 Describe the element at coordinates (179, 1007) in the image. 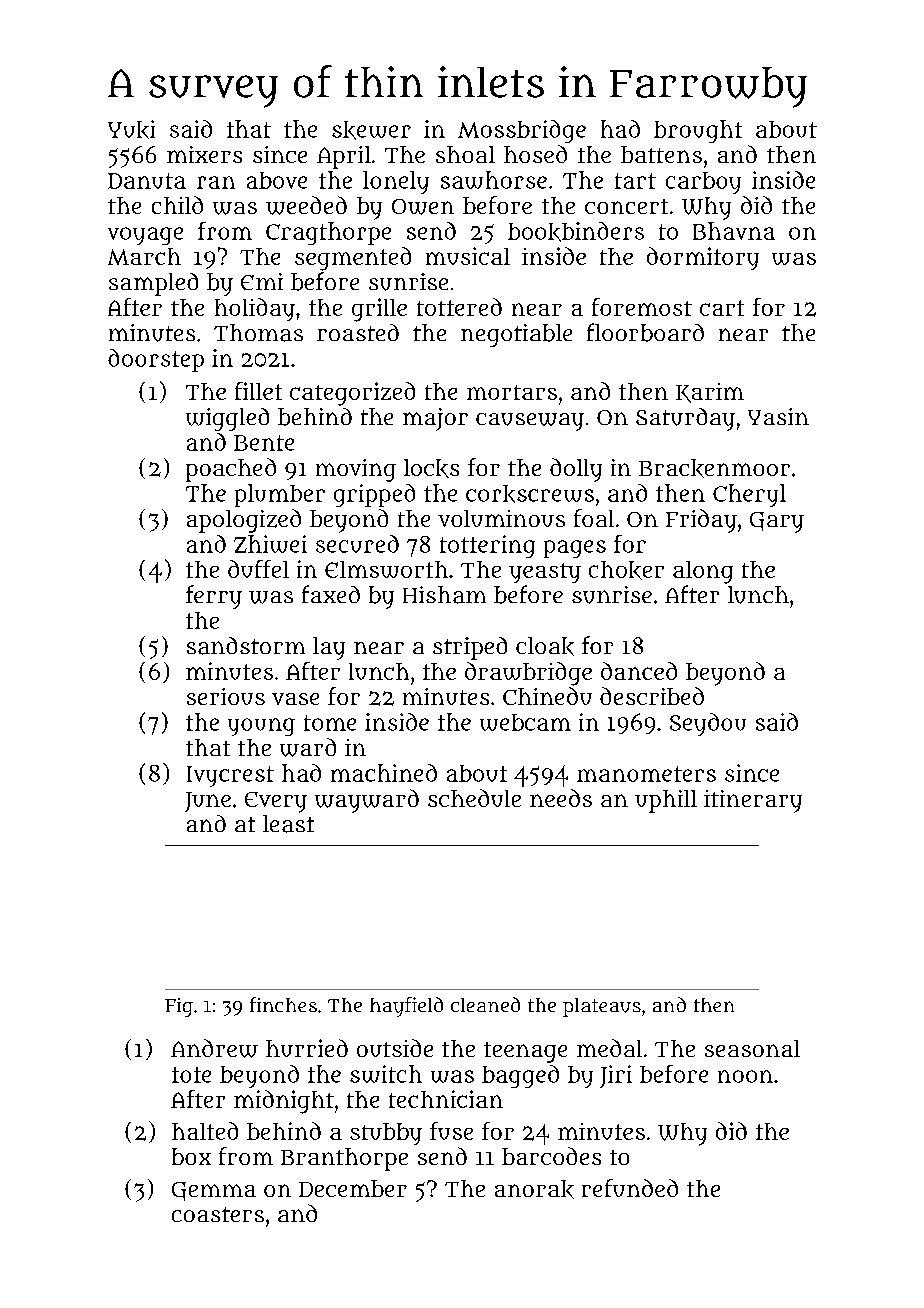

I see `Fig` at that location.
